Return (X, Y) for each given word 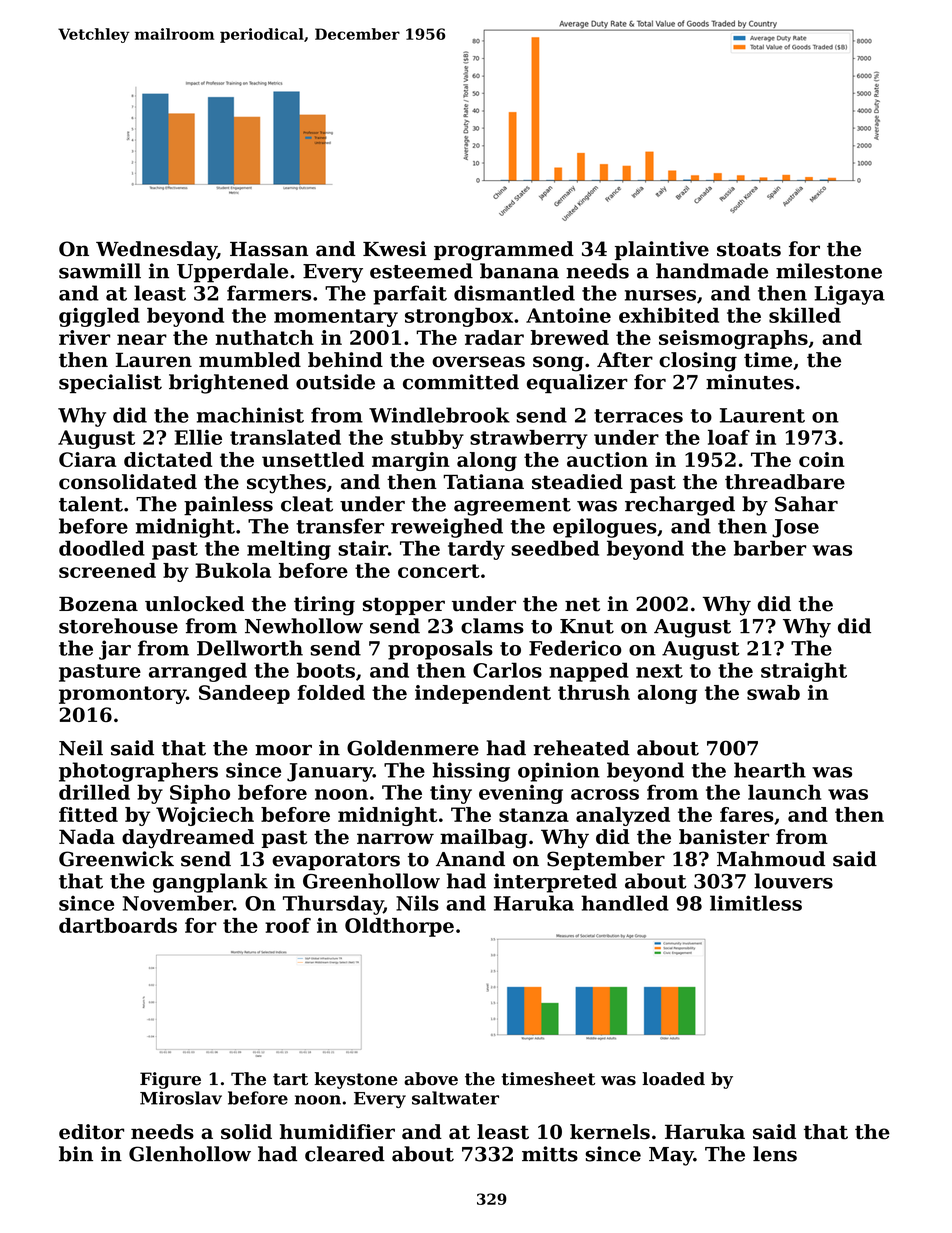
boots (326, 670)
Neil (81, 748)
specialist (110, 383)
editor (91, 1132)
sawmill (100, 271)
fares (747, 814)
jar (115, 650)
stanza (534, 815)
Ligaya (850, 295)
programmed (504, 251)
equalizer (577, 383)
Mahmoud (771, 859)
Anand (470, 859)
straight (804, 672)
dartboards (118, 925)
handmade (712, 271)
